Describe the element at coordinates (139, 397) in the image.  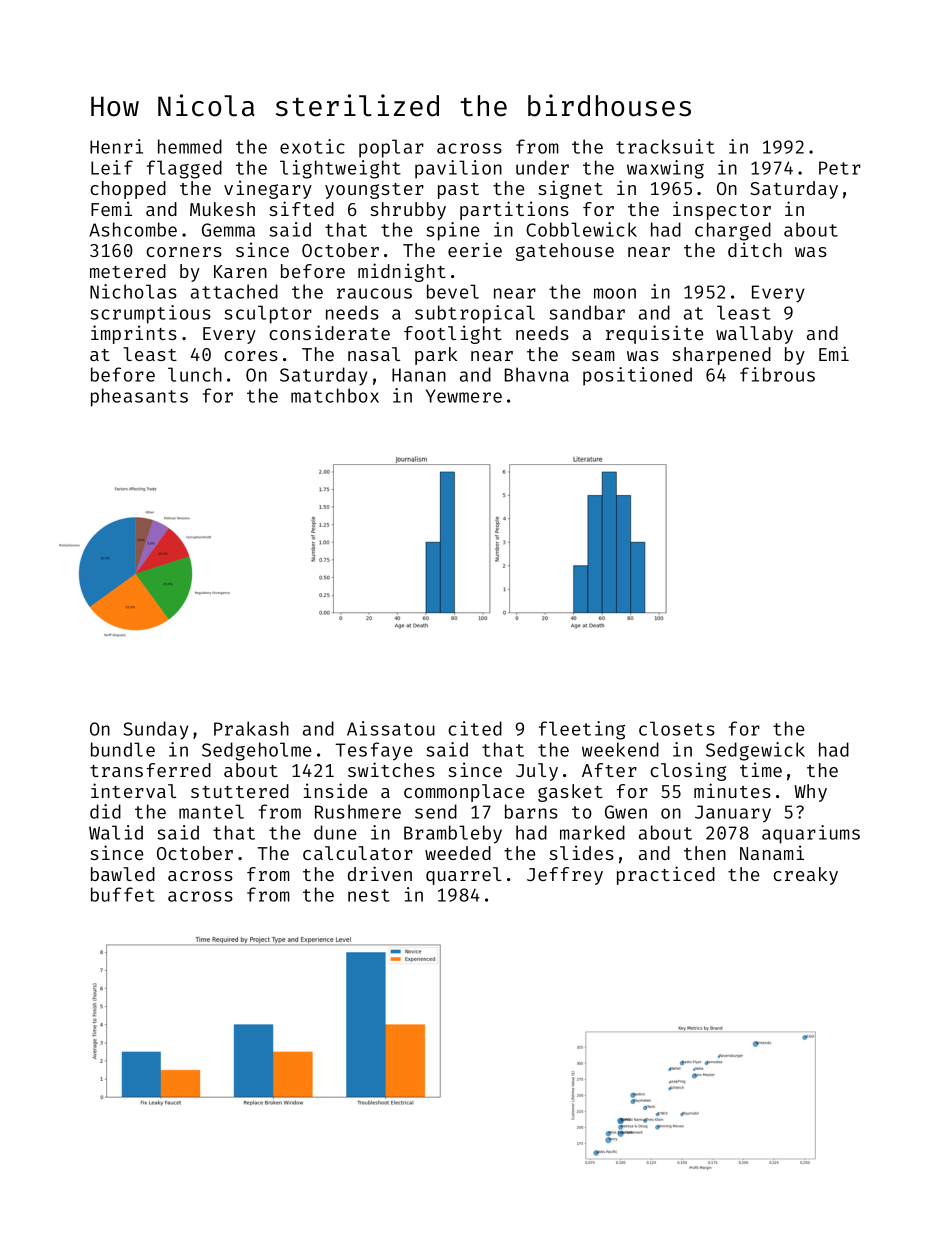
I see `pheasants` at that location.
